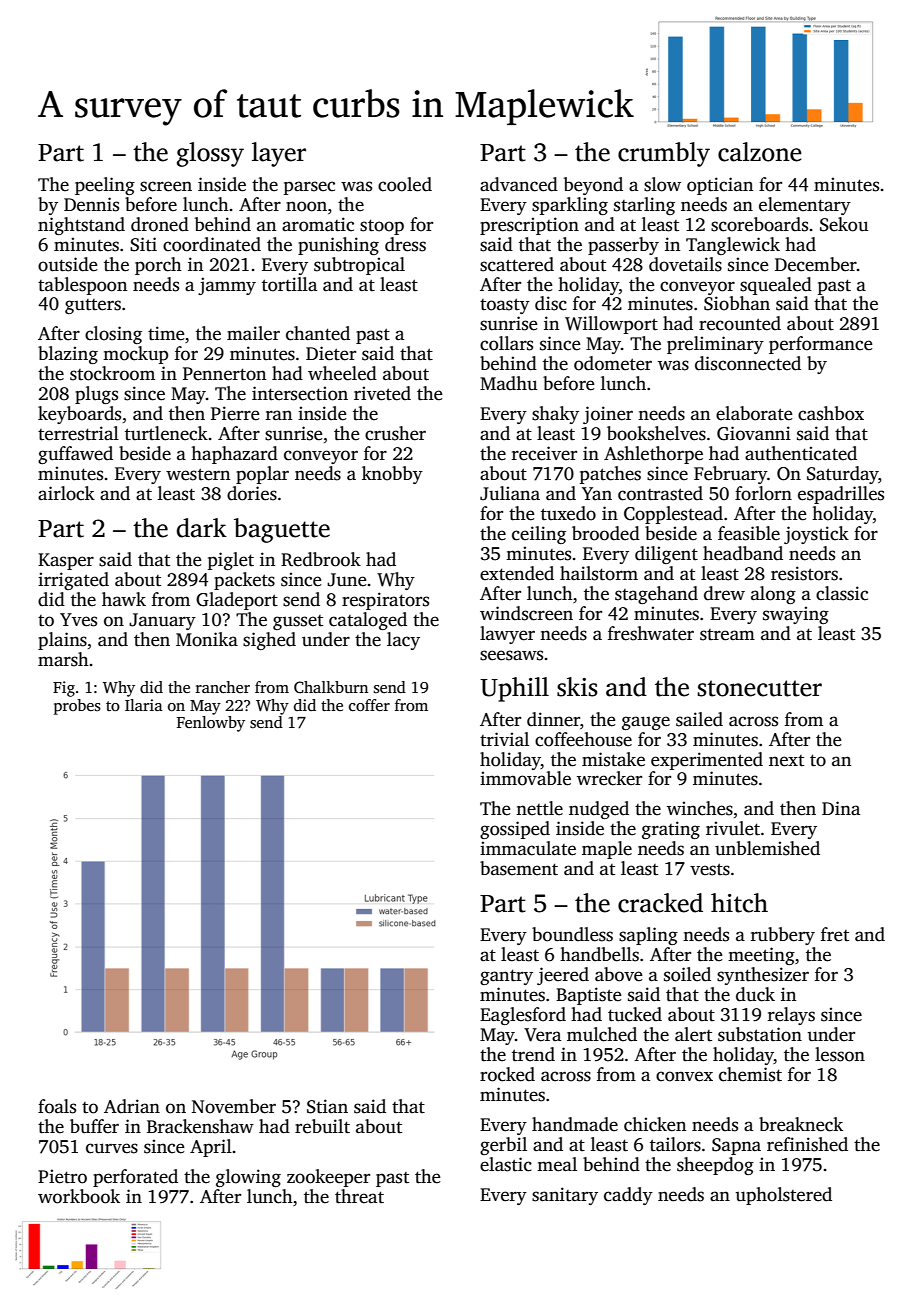  What do you see at coordinates (382, 227) in the screenshot?
I see `stoop` at bounding box center [382, 227].
